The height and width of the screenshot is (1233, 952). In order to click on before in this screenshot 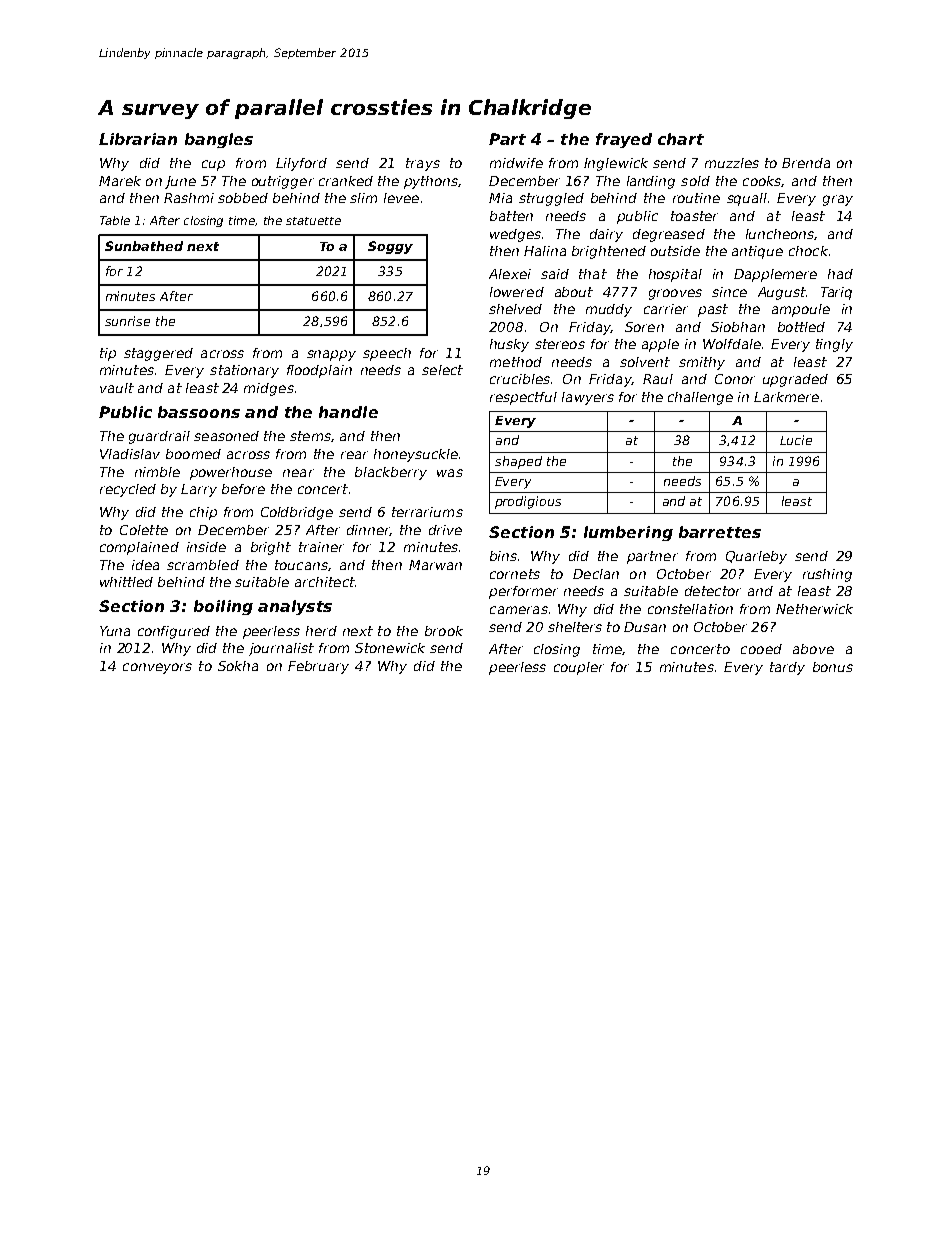, I will do `click(243, 489)`.
